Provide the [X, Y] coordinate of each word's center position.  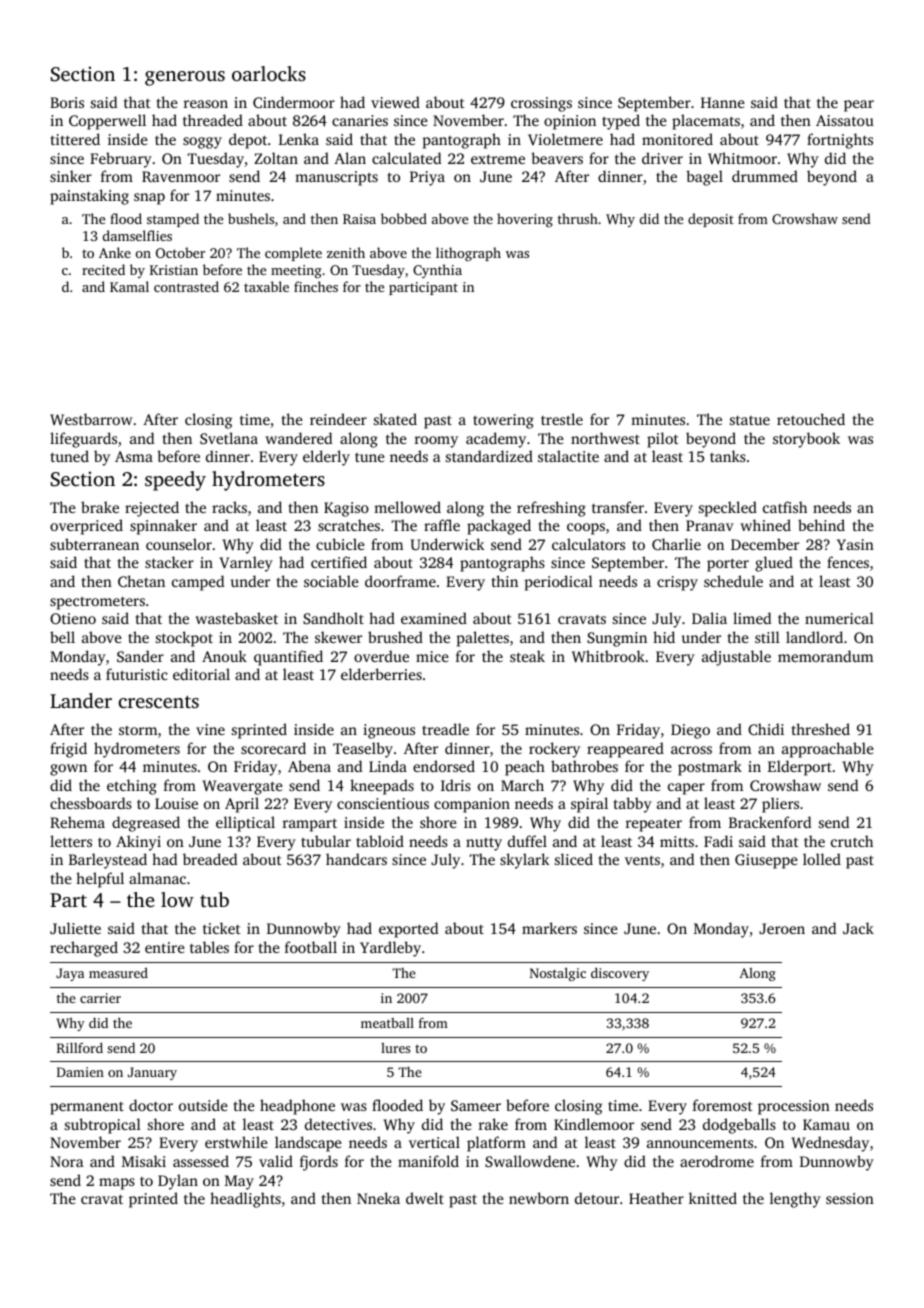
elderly [326, 458]
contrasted [186, 286]
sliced [574, 859]
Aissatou [845, 120]
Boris [67, 102]
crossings [541, 104]
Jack [858, 928]
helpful [100, 880]
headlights [245, 1200]
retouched [811, 419]
